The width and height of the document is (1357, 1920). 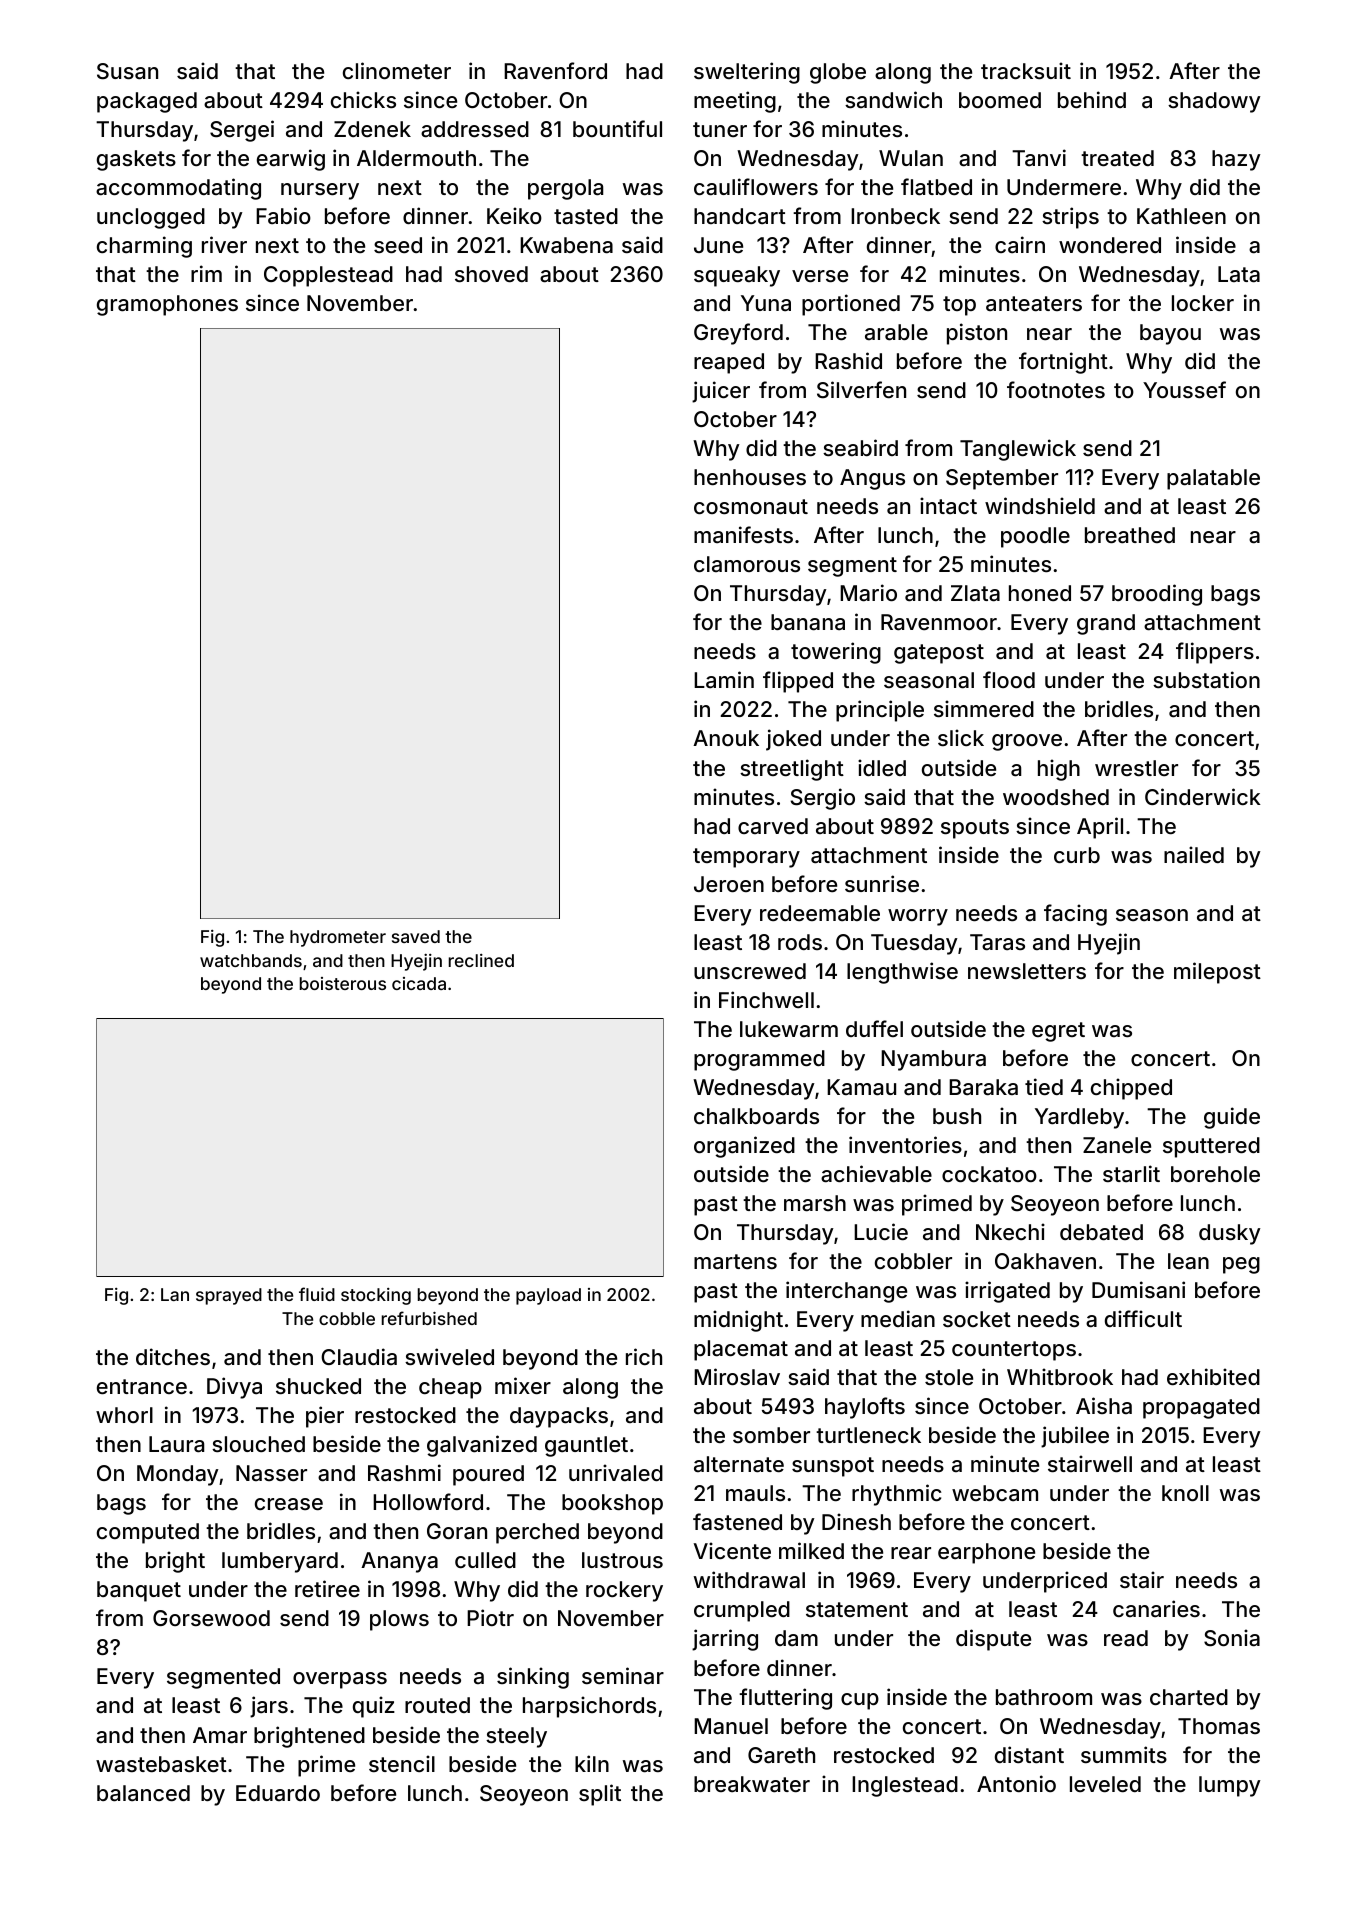 I want to click on locker, so click(x=1203, y=303).
